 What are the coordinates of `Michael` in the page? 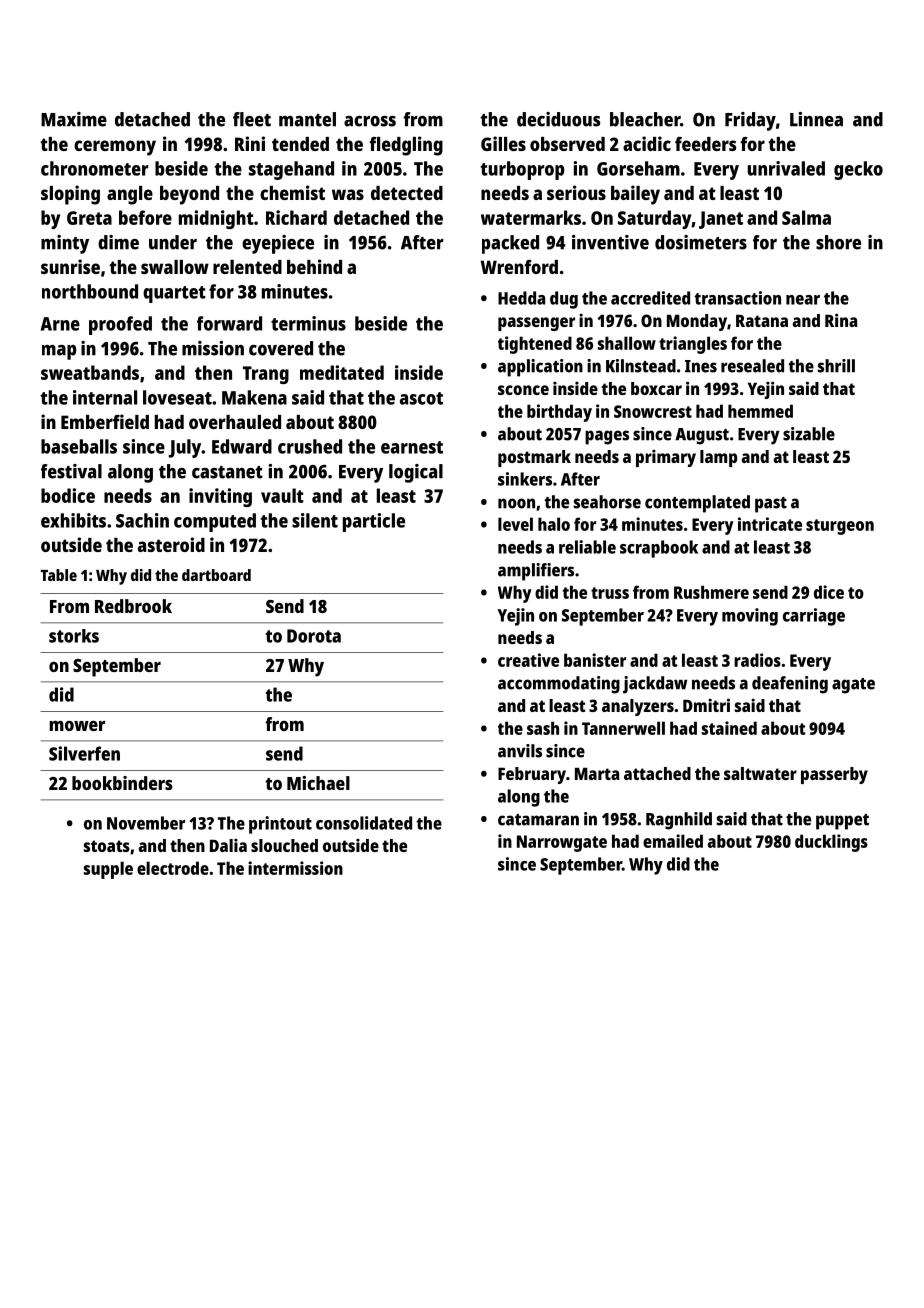 It's located at (318, 783).
